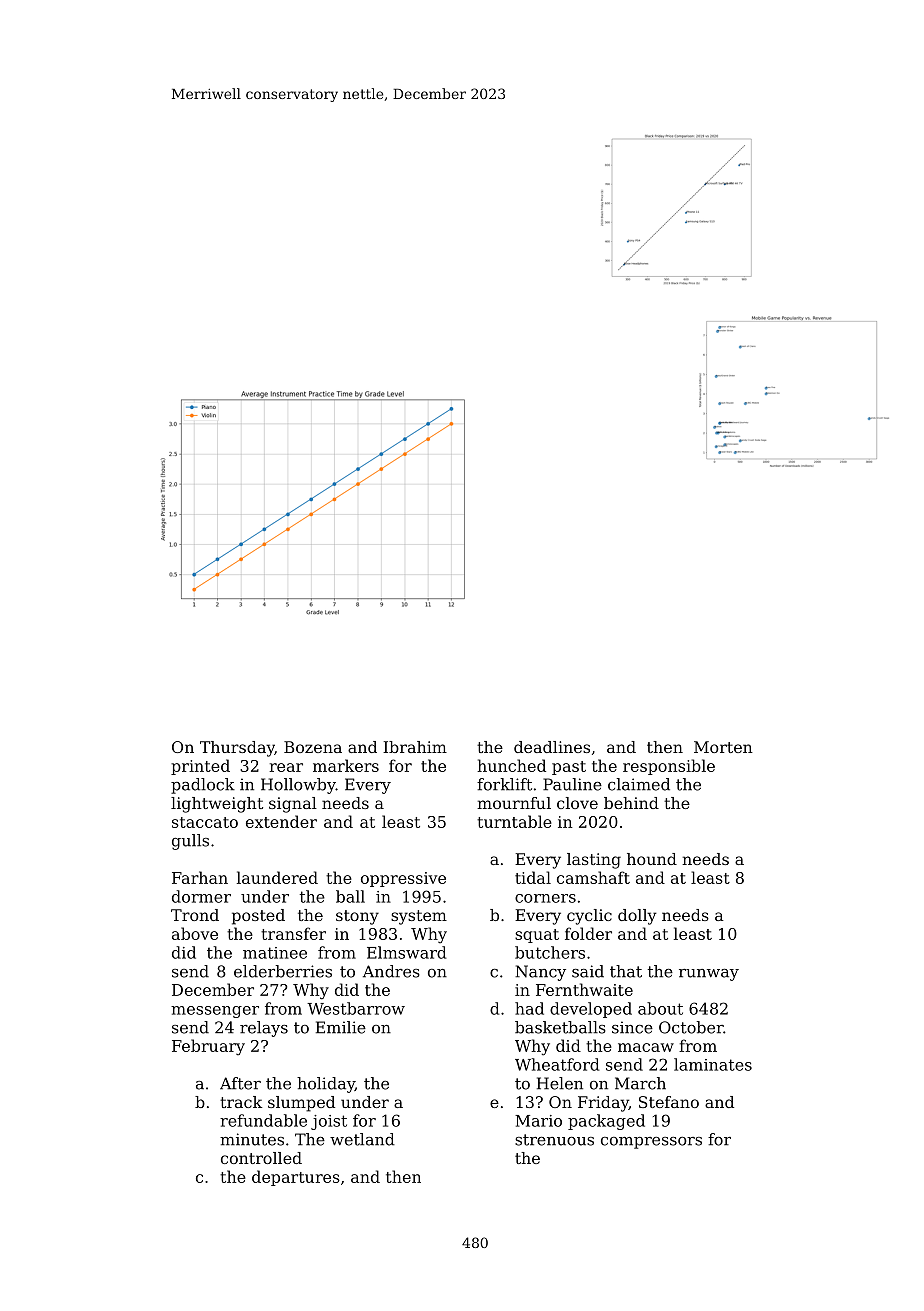  I want to click on compressors, so click(651, 1143).
